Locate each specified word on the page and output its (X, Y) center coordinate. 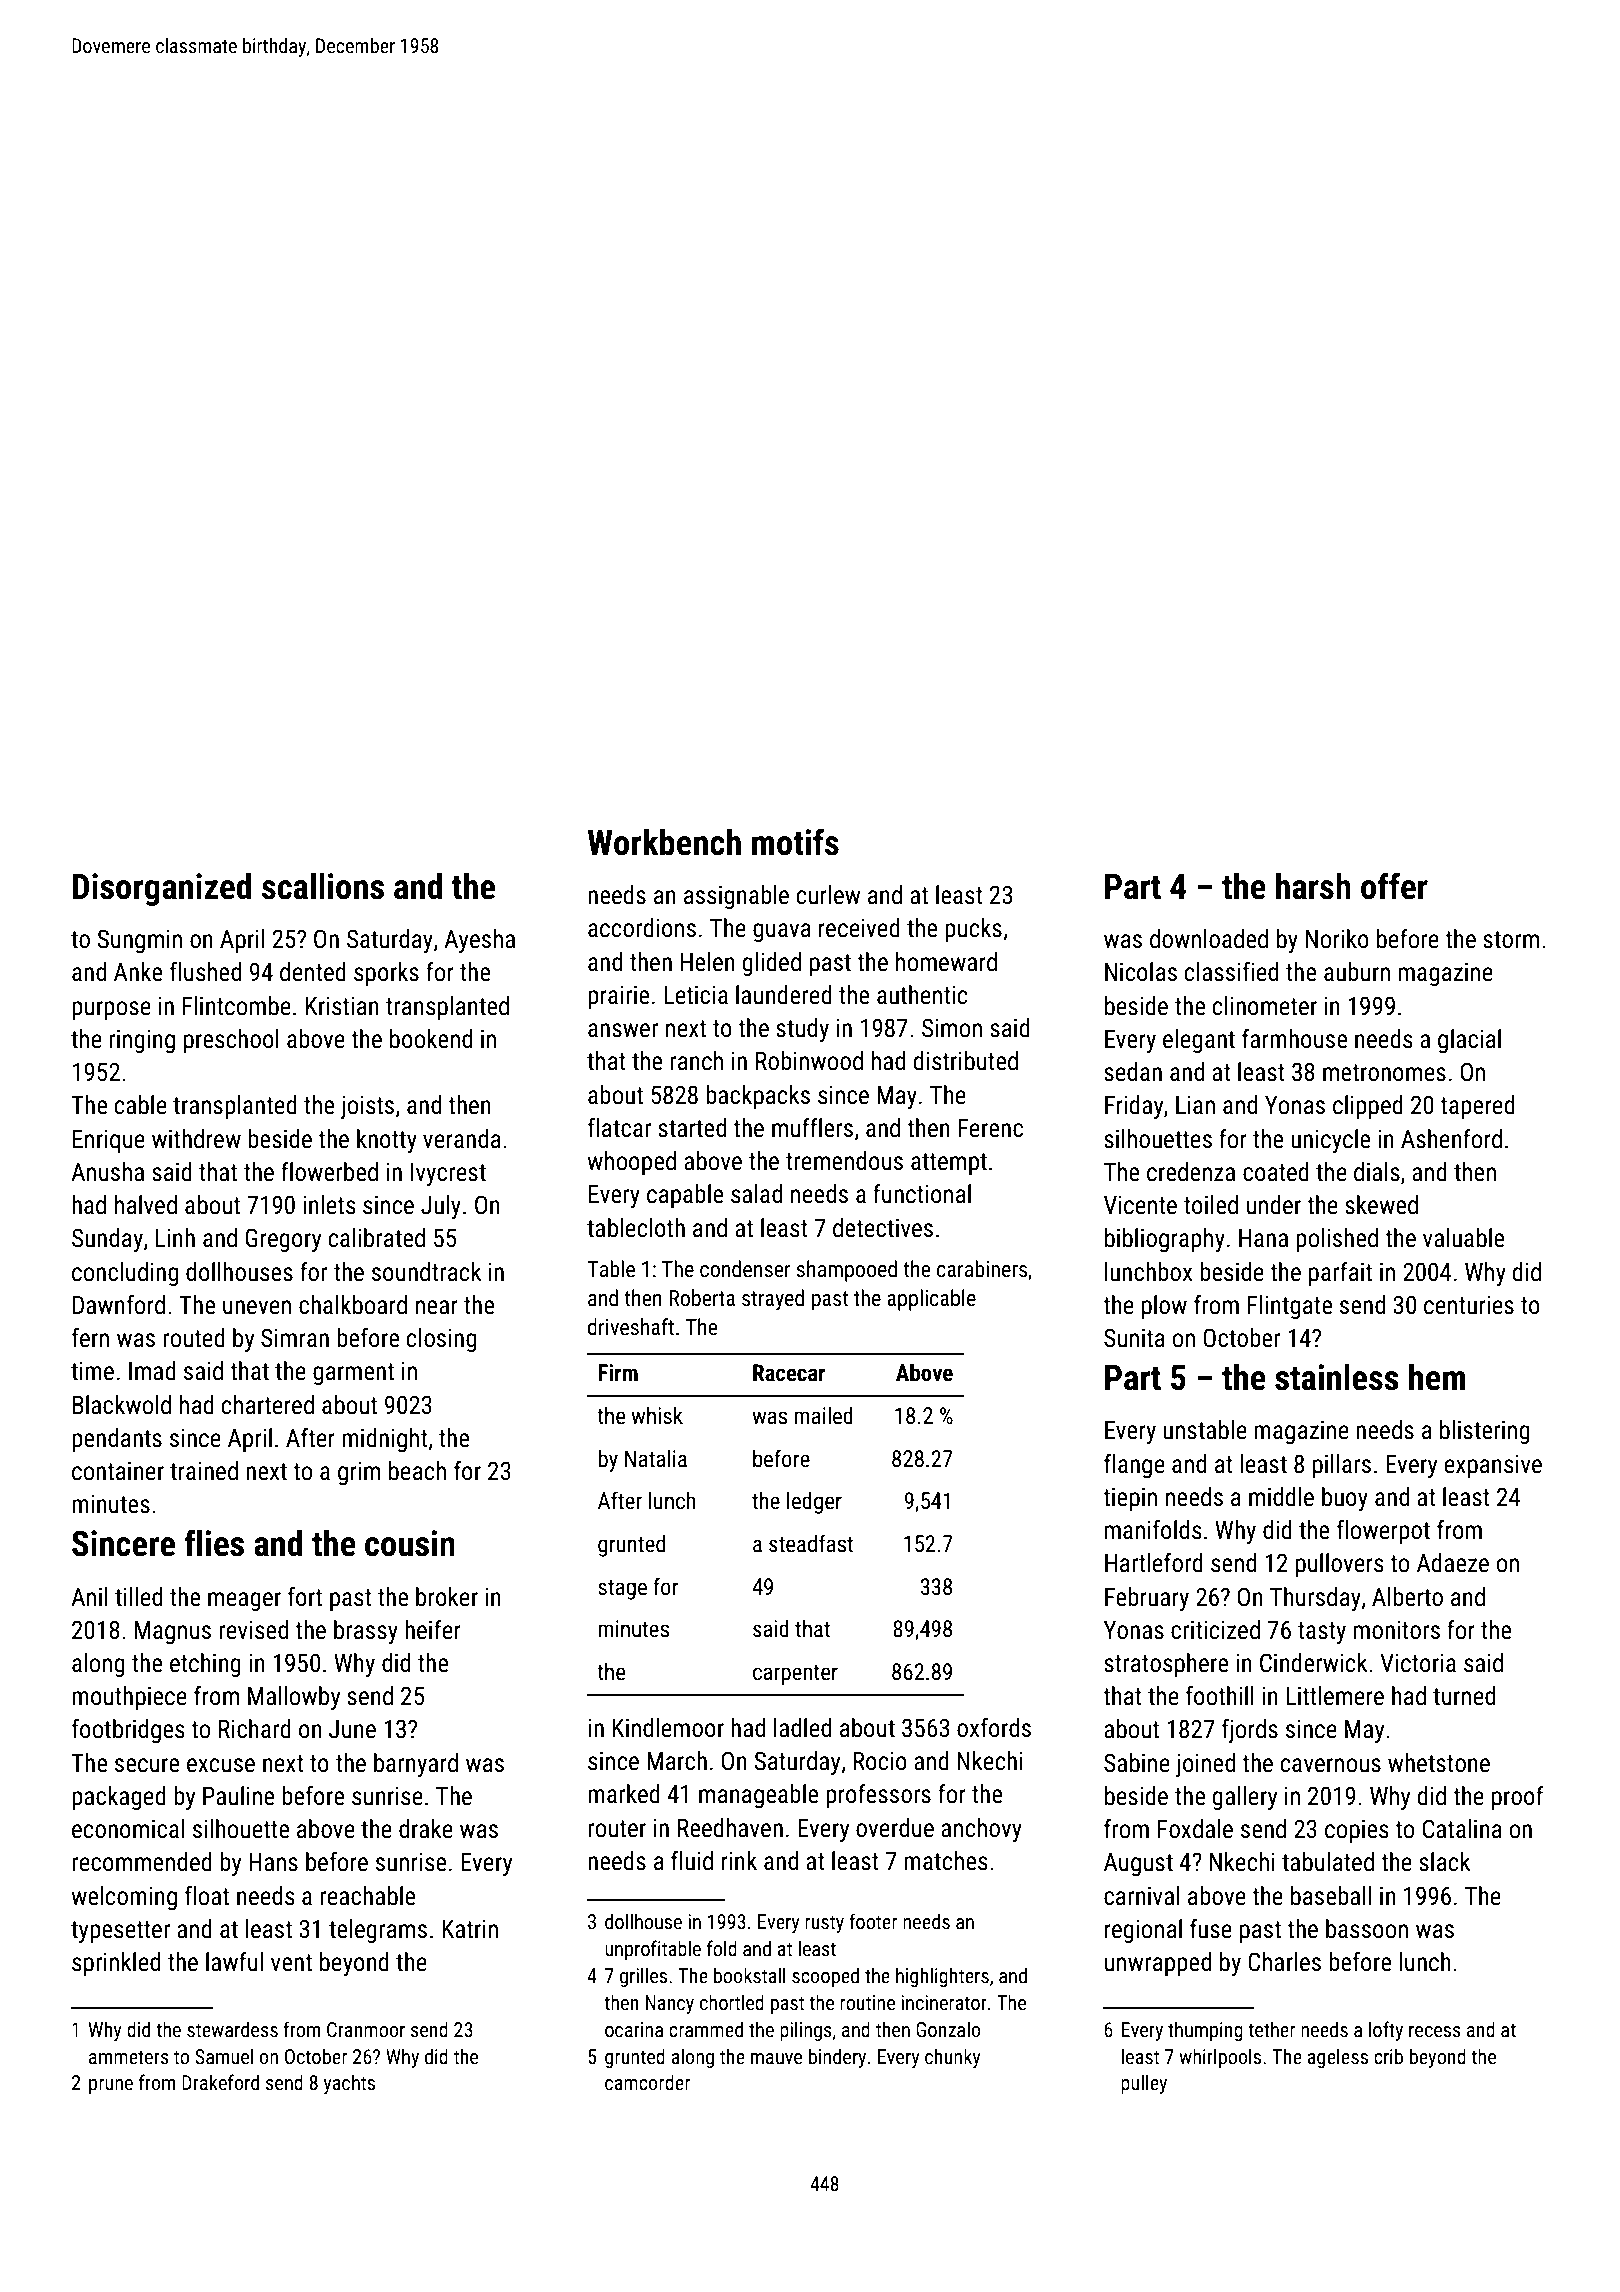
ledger (814, 1503)
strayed (773, 1300)
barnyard (416, 1765)
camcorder (647, 2082)
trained (204, 1471)
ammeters (129, 2057)
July (441, 1207)
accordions (642, 928)
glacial (1469, 1041)
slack (1444, 1862)
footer (873, 1921)
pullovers (1340, 1565)
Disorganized (162, 889)
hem (1437, 1377)
